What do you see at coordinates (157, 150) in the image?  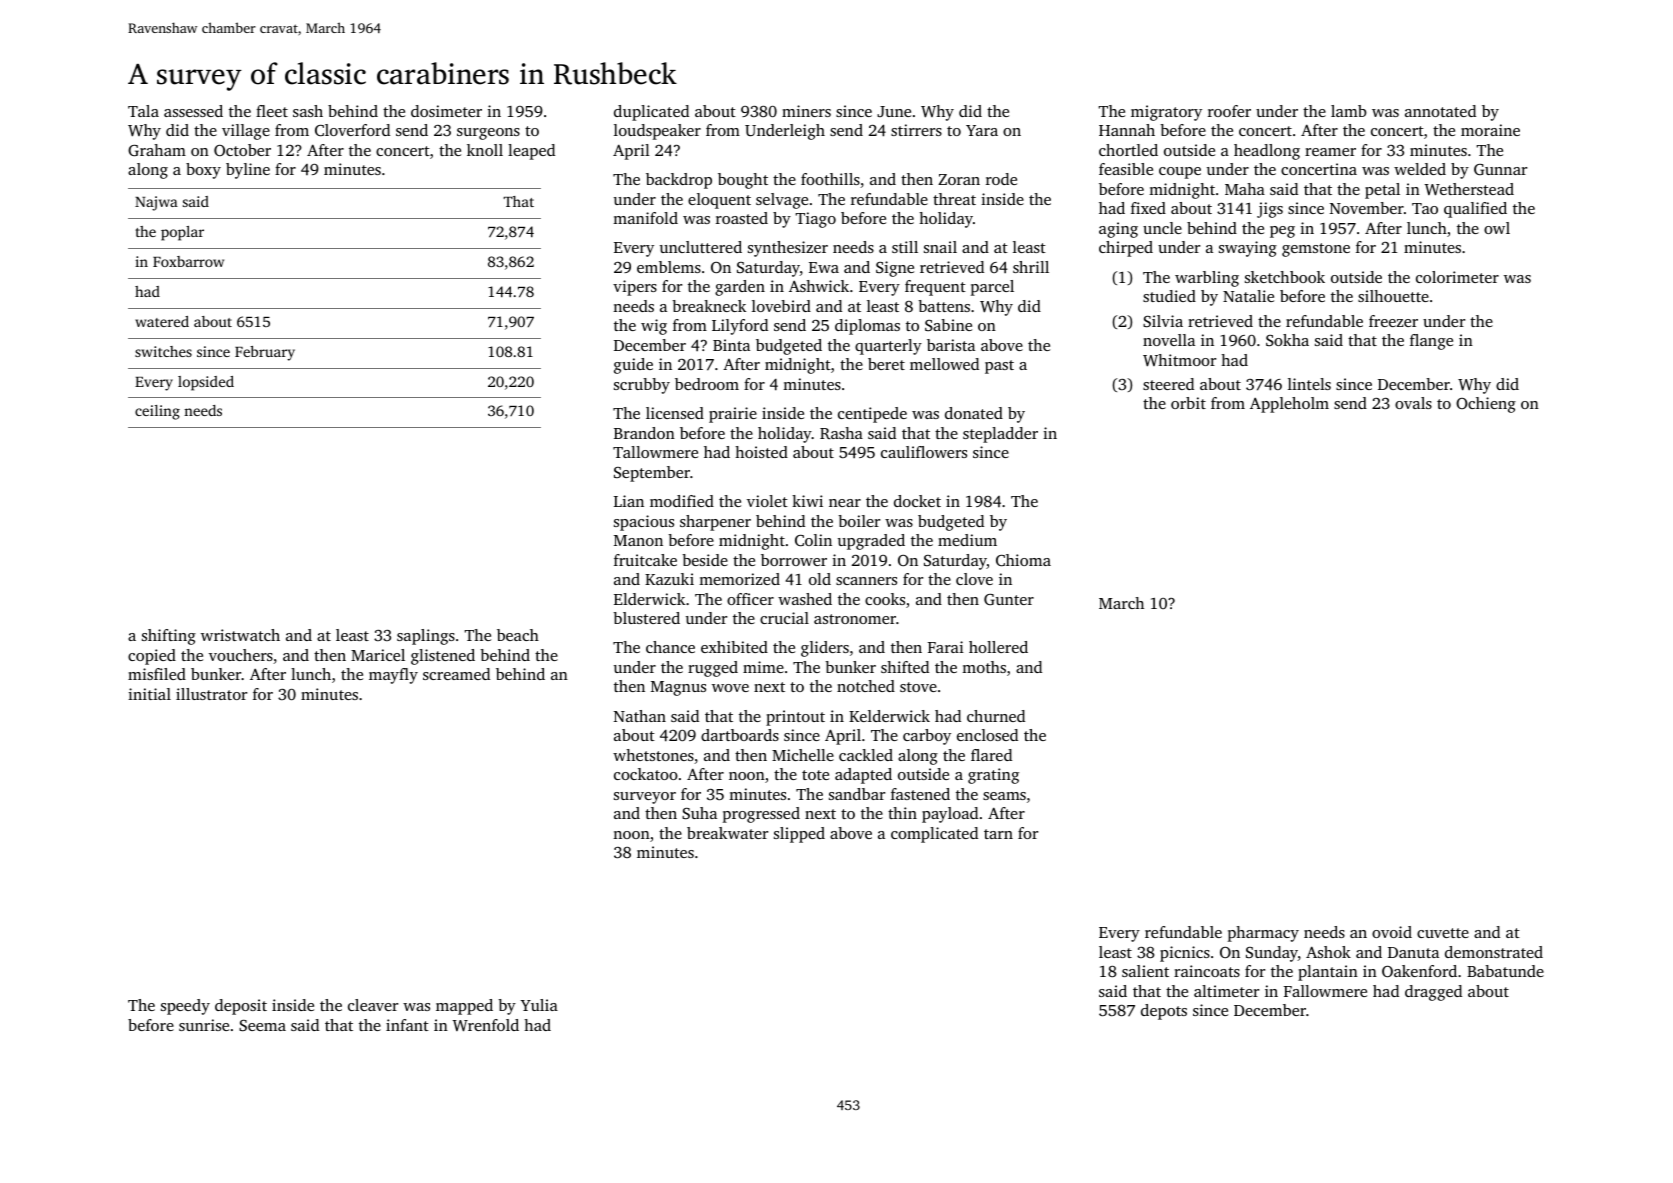 I see `Graham` at bounding box center [157, 150].
